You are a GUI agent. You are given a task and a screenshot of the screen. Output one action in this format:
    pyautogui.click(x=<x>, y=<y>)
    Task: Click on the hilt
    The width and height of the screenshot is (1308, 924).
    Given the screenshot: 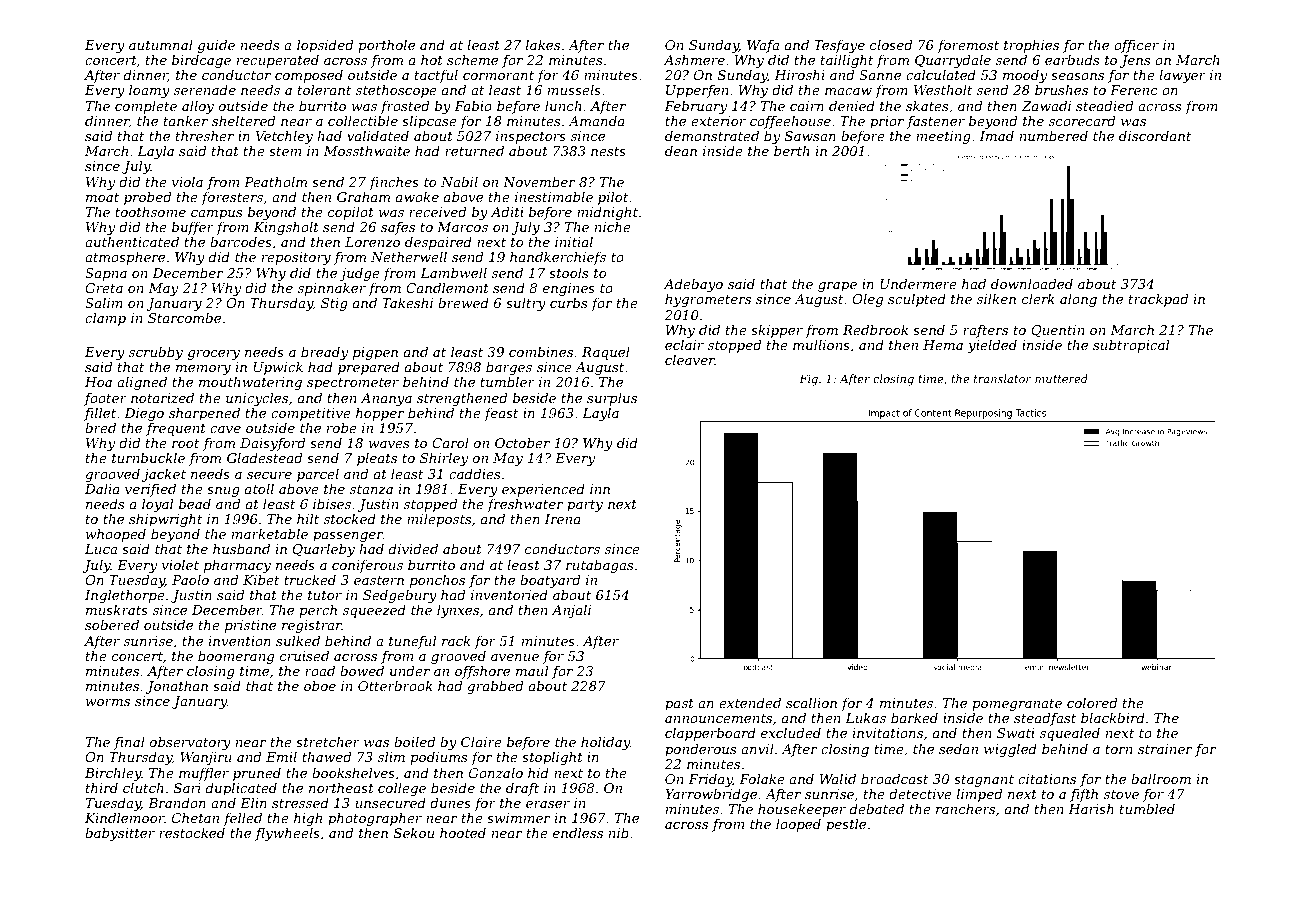 What is the action you would take?
    pyautogui.click(x=308, y=519)
